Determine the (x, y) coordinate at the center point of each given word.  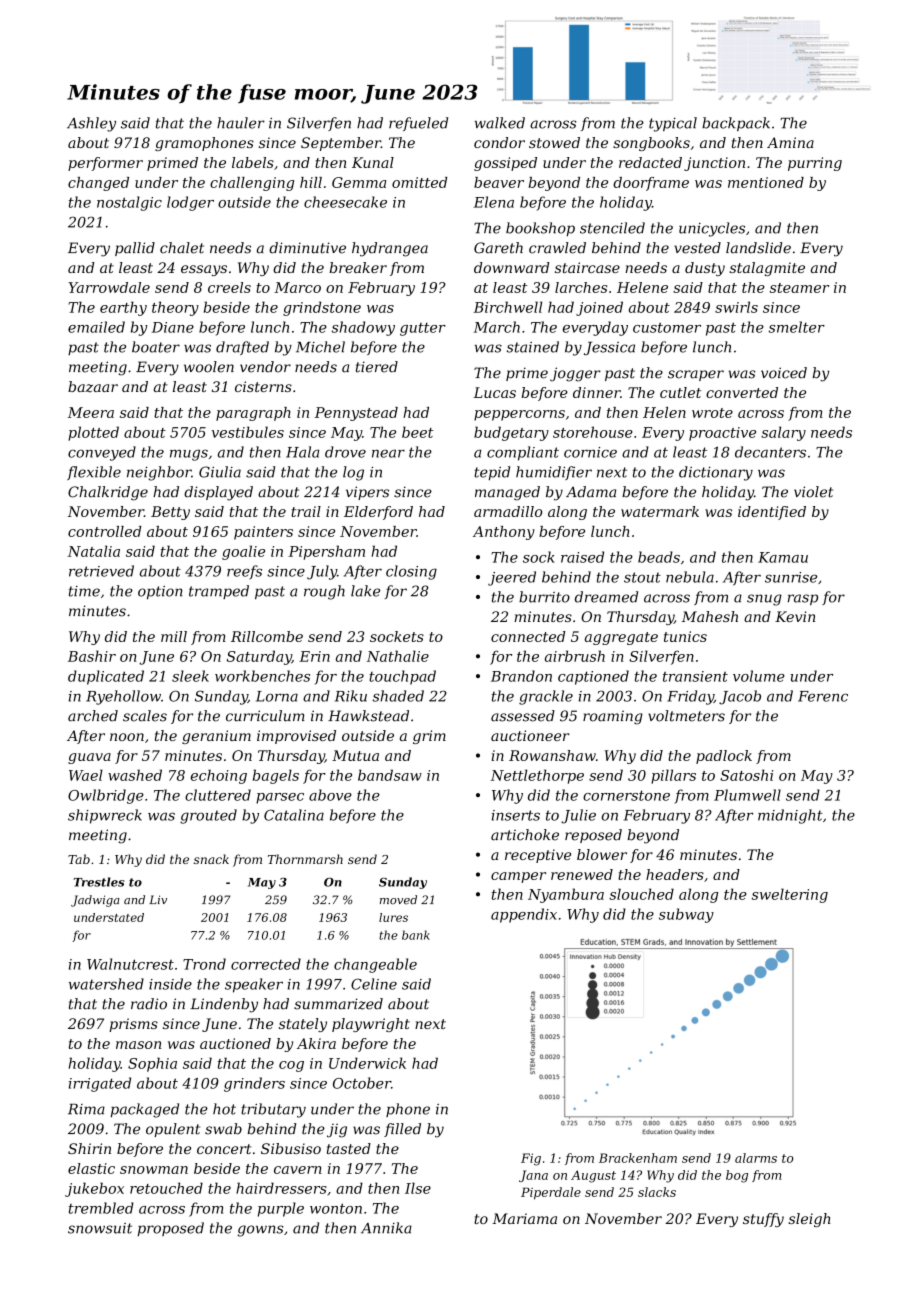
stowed (554, 142)
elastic (91, 1168)
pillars (673, 776)
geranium (216, 737)
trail (306, 511)
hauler (241, 123)
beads (659, 557)
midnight (790, 816)
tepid (492, 473)
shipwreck (105, 816)
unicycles (712, 229)
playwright (371, 1025)
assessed (523, 716)
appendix (524, 915)
